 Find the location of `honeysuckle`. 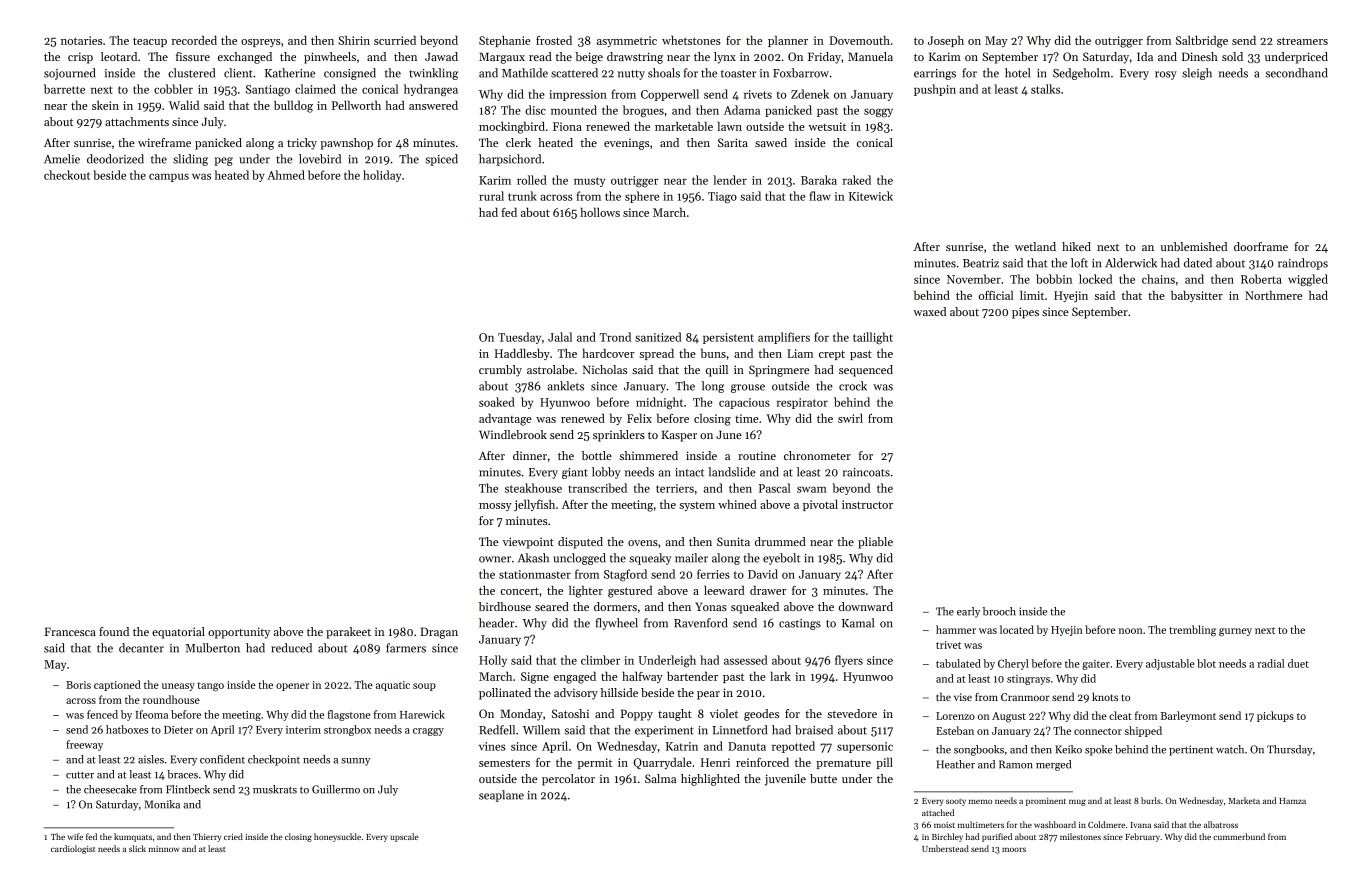

honeysuckle is located at coordinates (337, 837).
